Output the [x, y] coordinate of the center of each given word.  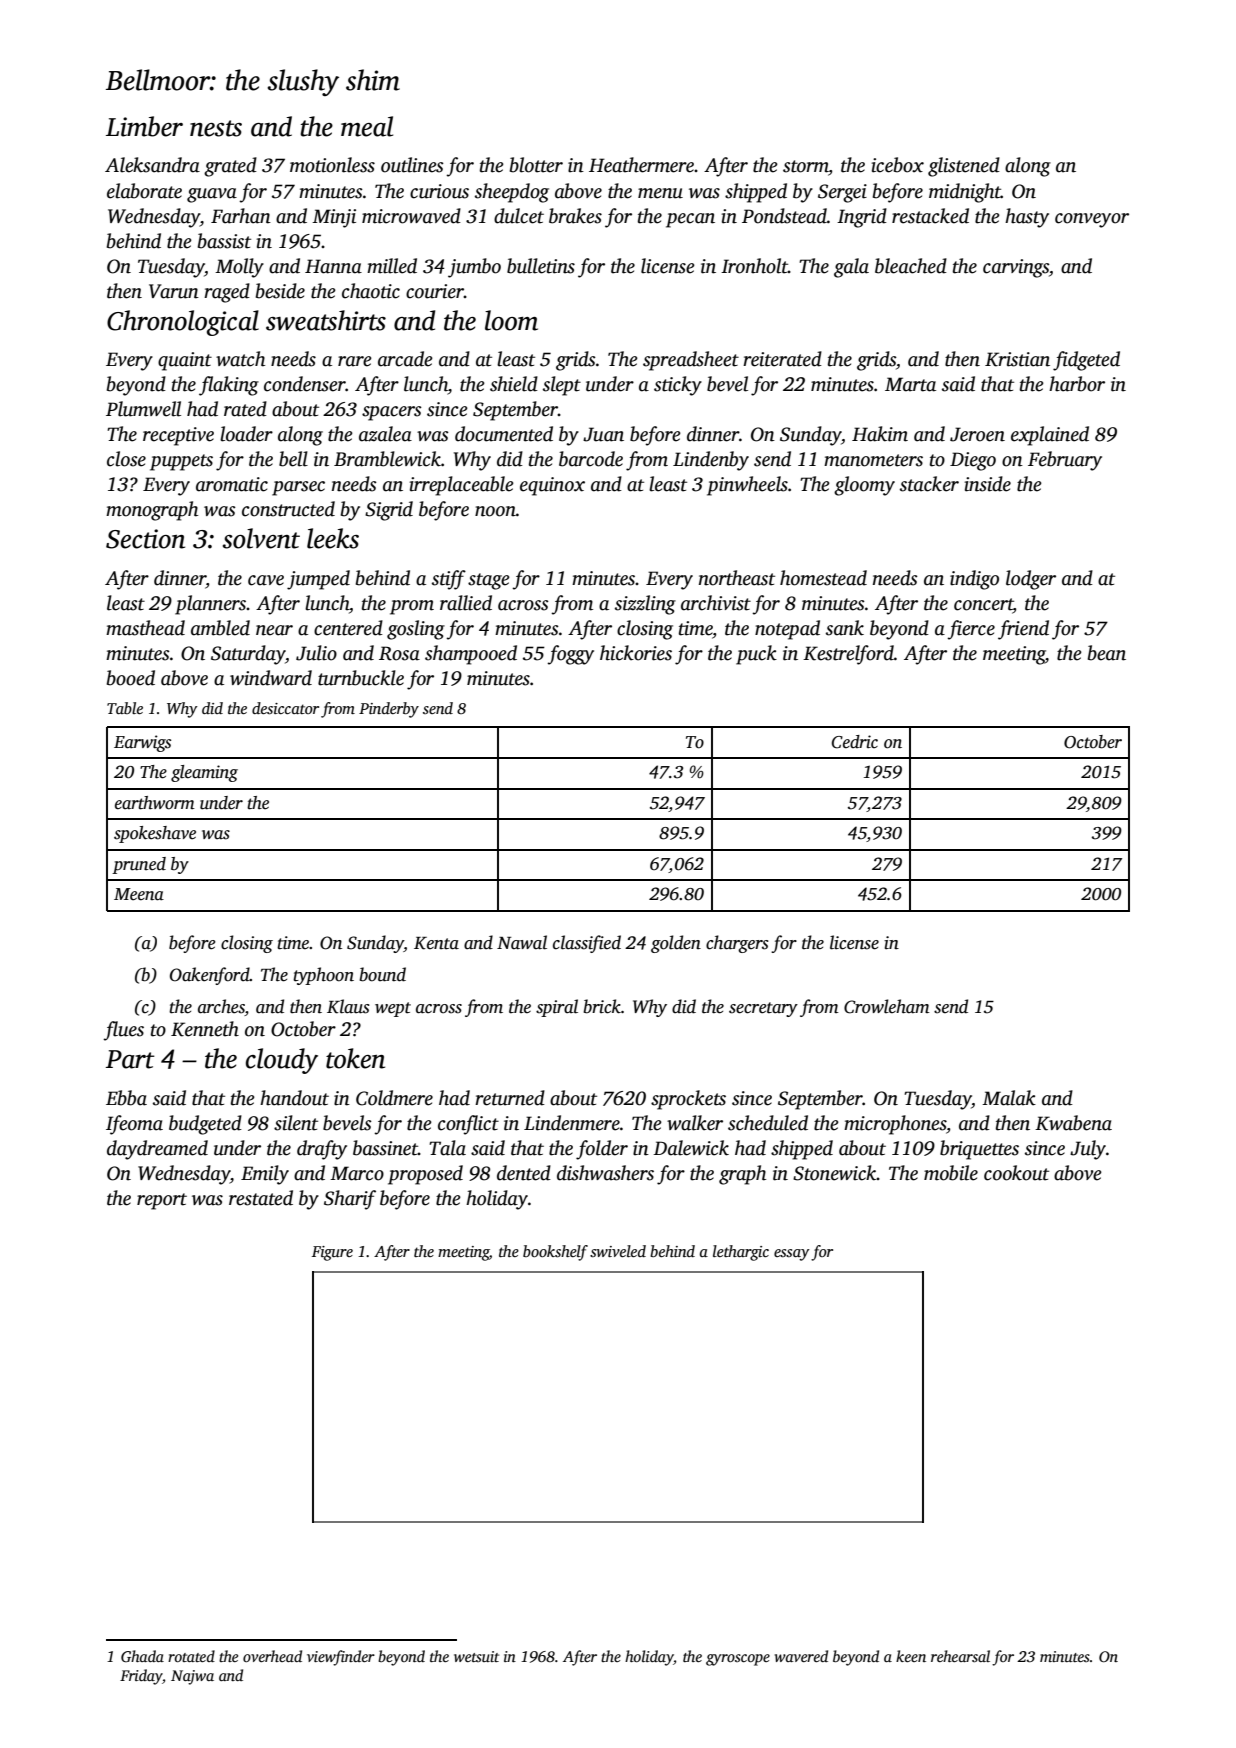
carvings [1016, 268]
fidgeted [1086, 361]
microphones [895, 1125]
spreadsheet [691, 361]
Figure [332, 1253]
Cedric [855, 742]
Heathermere [641, 165]
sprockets [688, 1100]
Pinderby [389, 710]
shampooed [471, 655]
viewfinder [341, 1658]
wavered [801, 1656]
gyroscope [738, 1660]
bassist [224, 241]
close [126, 459]
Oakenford [210, 976]
